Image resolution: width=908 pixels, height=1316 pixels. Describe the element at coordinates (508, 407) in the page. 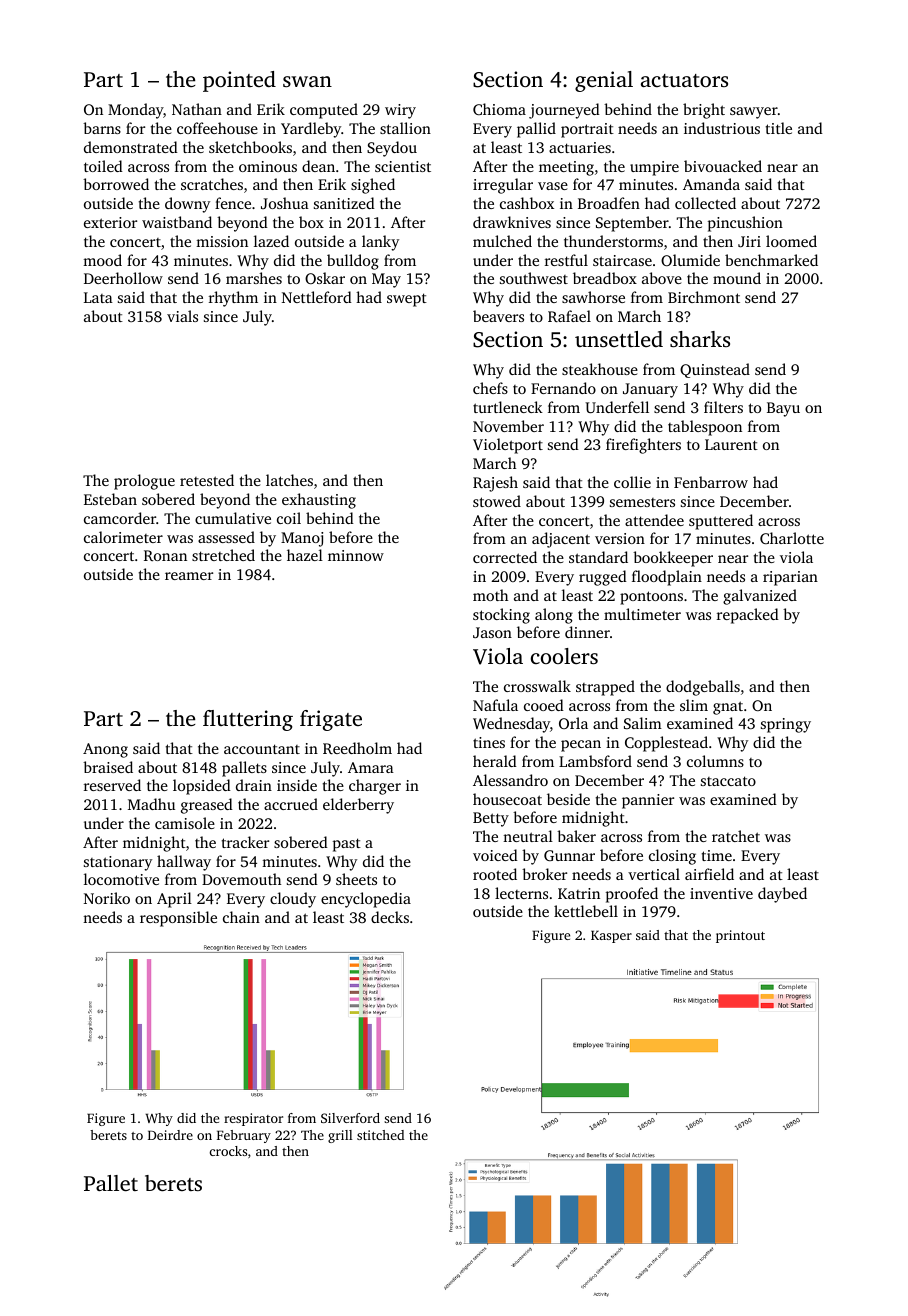

I see `turtleneck` at that location.
